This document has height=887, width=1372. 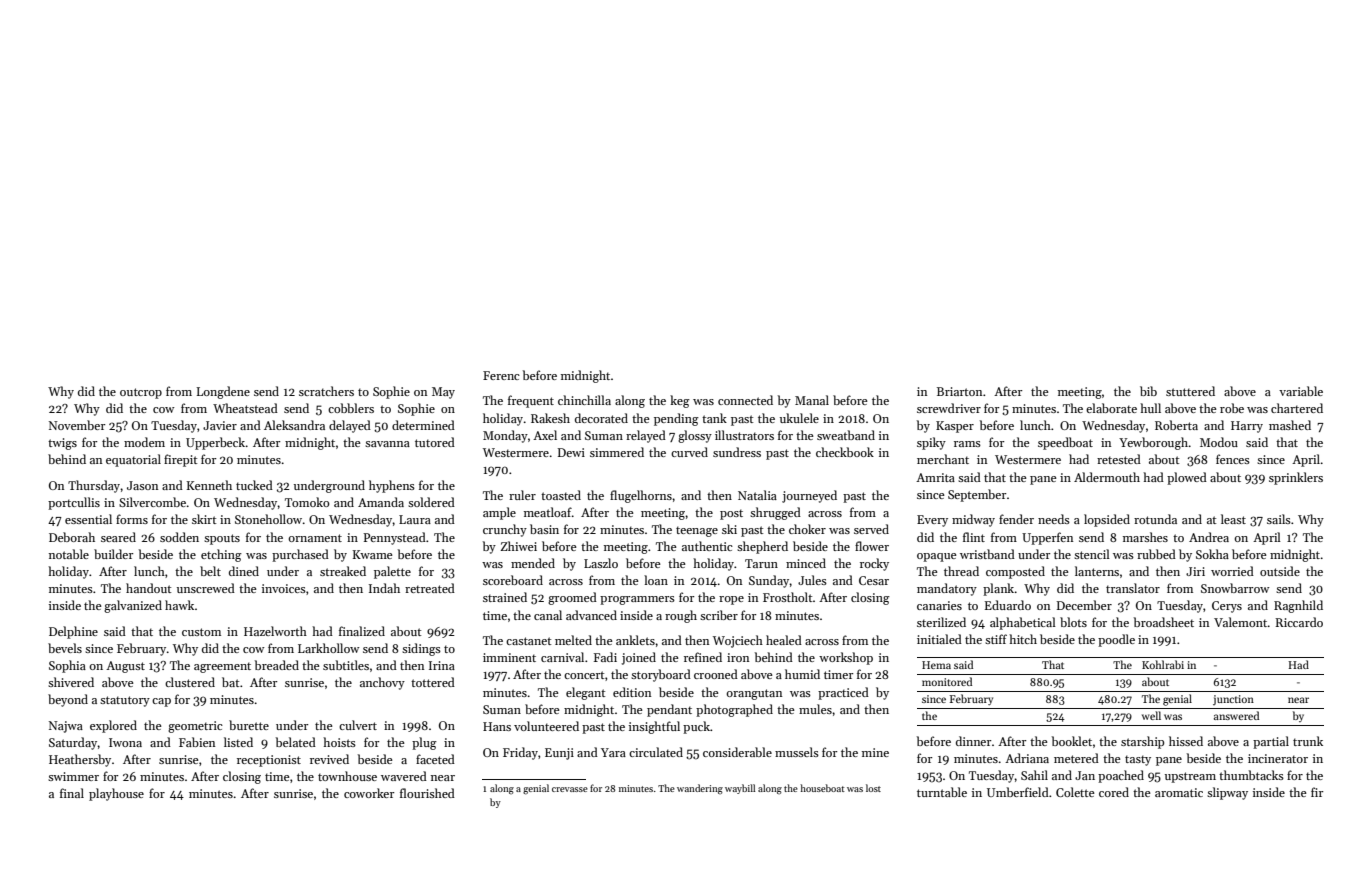 I want to click on rotunda, so click(x=1155, y=519).
